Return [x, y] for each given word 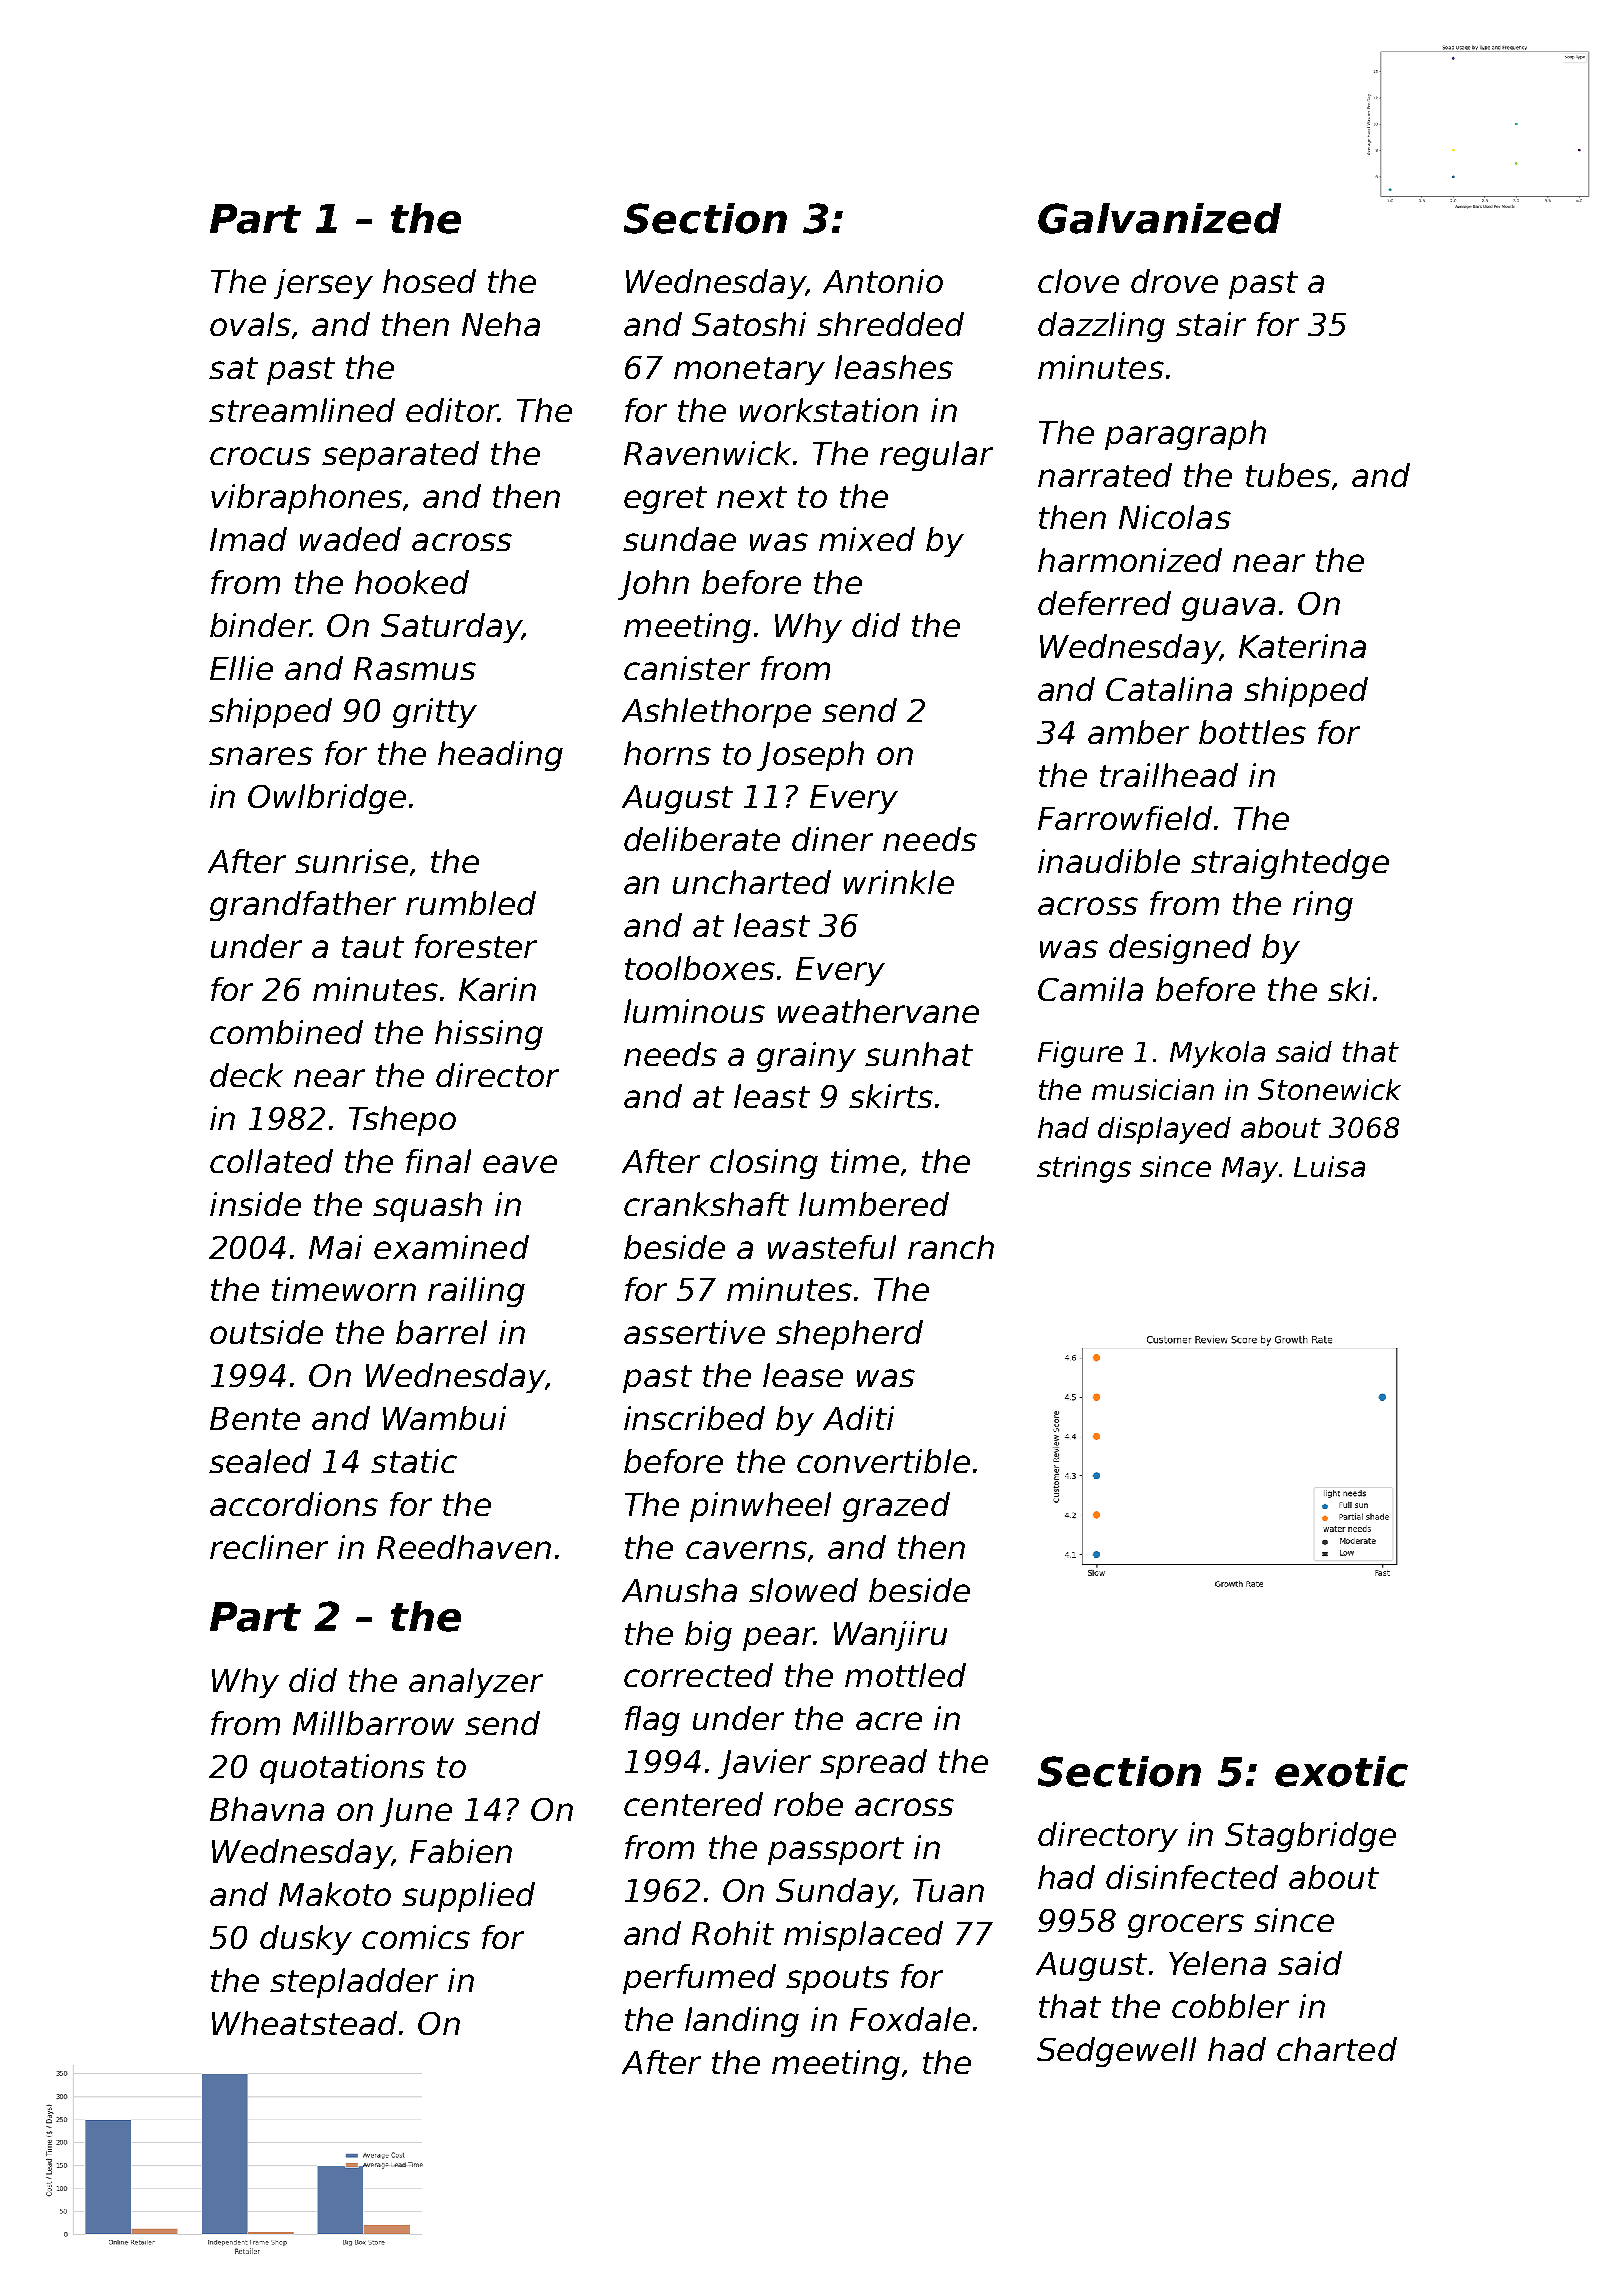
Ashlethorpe [716, 713]
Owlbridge [327, 799]
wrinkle [899, 882]
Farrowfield [1125, 818]
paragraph [1185, 435]
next [752, 497]
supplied [468, 1897]
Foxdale [910, 2019]
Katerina [1302, 646]
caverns [746, 1550]
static [414, 1461]
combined [286, 1032]
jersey [323, 284]
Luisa [1329, 1166]
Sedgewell [1116, 2052]
